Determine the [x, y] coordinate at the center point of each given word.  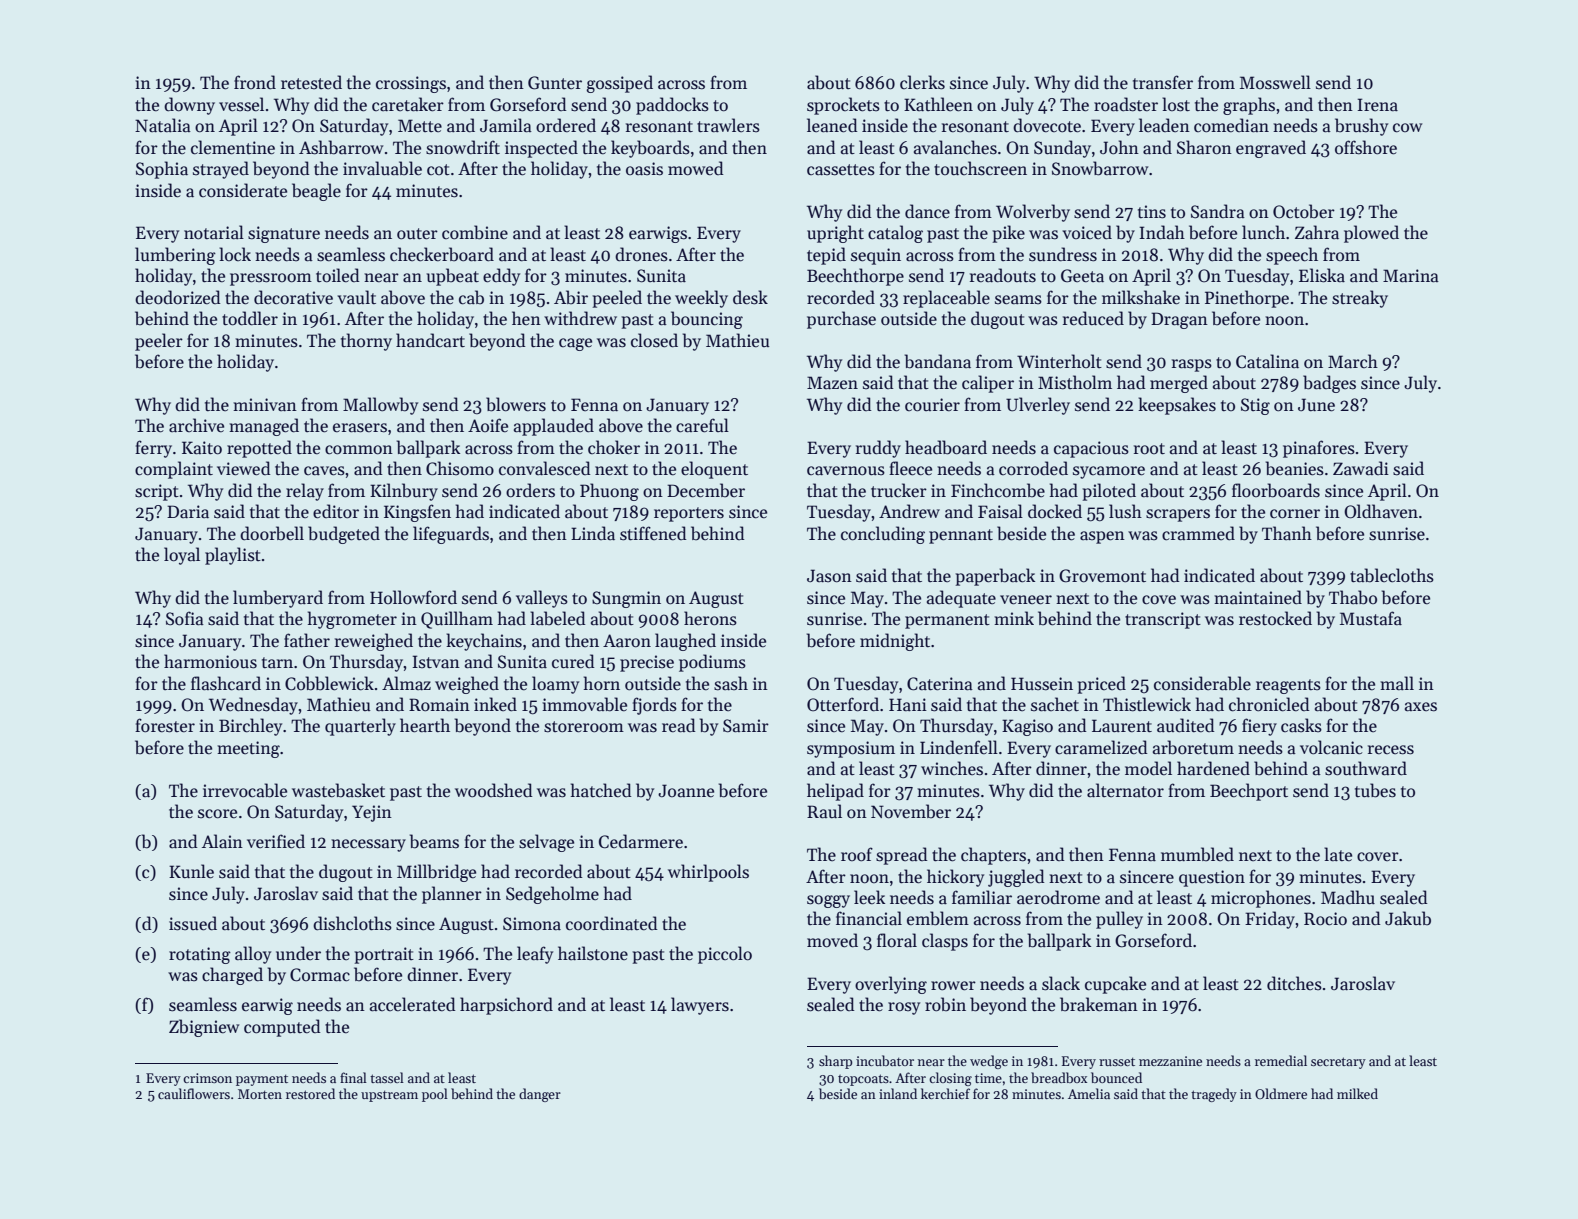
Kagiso [1027, 727]
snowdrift [463, 147]
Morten [260, 1094]
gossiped [619, 84]
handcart [430, 340]
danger [540, 1095]
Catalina [1267, 361]
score [217, 814]
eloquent [714, 470]
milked [1357, 1093]
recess [1391, 750]
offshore [1366, 147]
